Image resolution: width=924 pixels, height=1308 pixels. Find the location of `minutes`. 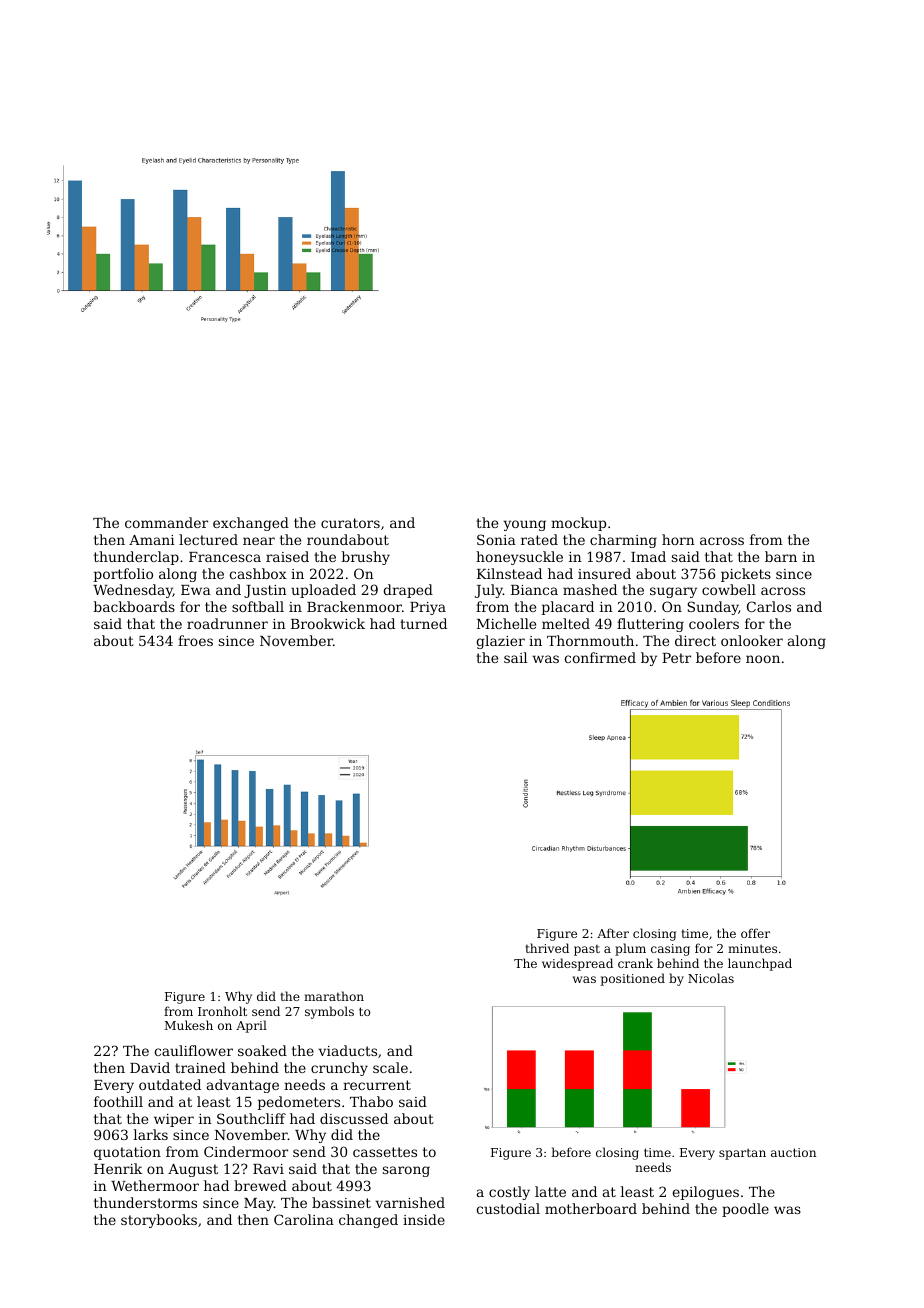

minutes is located at coordinates (752, 948).
